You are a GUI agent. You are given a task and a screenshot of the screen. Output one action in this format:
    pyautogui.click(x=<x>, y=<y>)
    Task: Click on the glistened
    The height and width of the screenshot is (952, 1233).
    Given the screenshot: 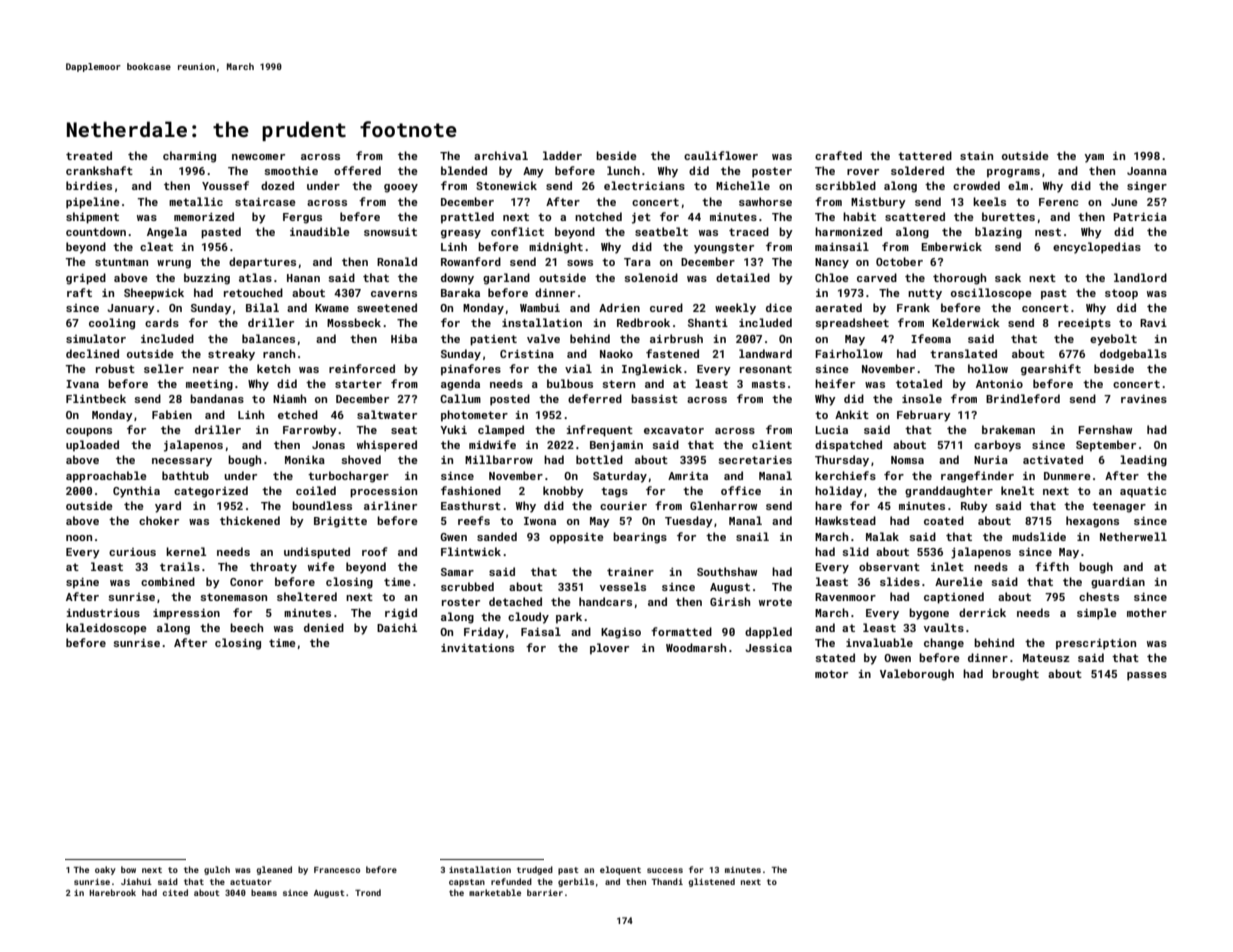 What is the action you would take?
    pyautogui.click(x=711, y=882)
